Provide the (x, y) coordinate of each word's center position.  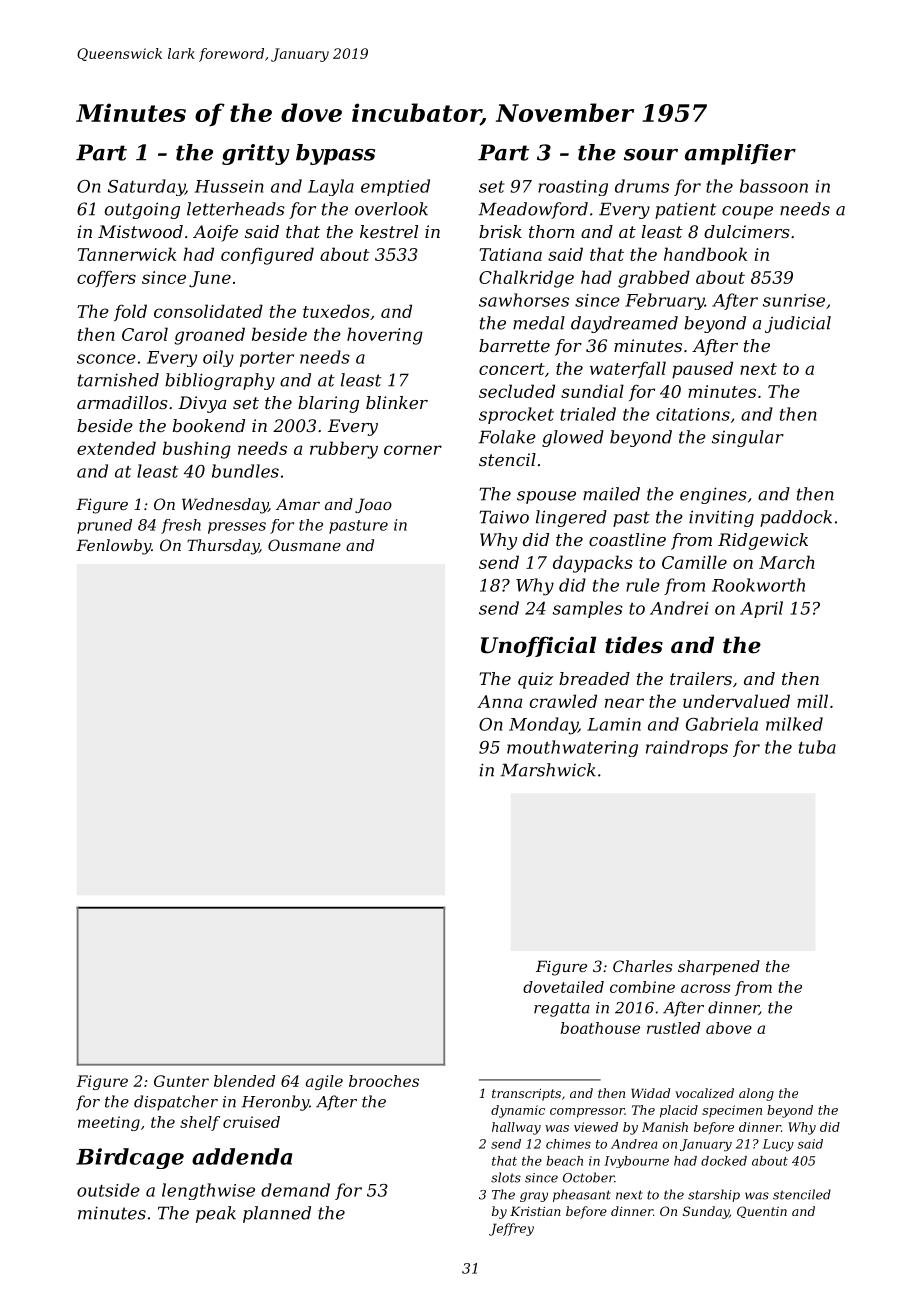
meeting (109, 1123)
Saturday (146, 187)
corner (413, 450)
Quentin (762, 1212)
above (729, 1028)
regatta (562, 1009)
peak (216, 1214)
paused (702, 370)
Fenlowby (113, 547)
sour (651, 155)
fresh (181, 526)
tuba (817, 747)
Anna (499, 701)
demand (295, 1190)
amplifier (740, 154)
